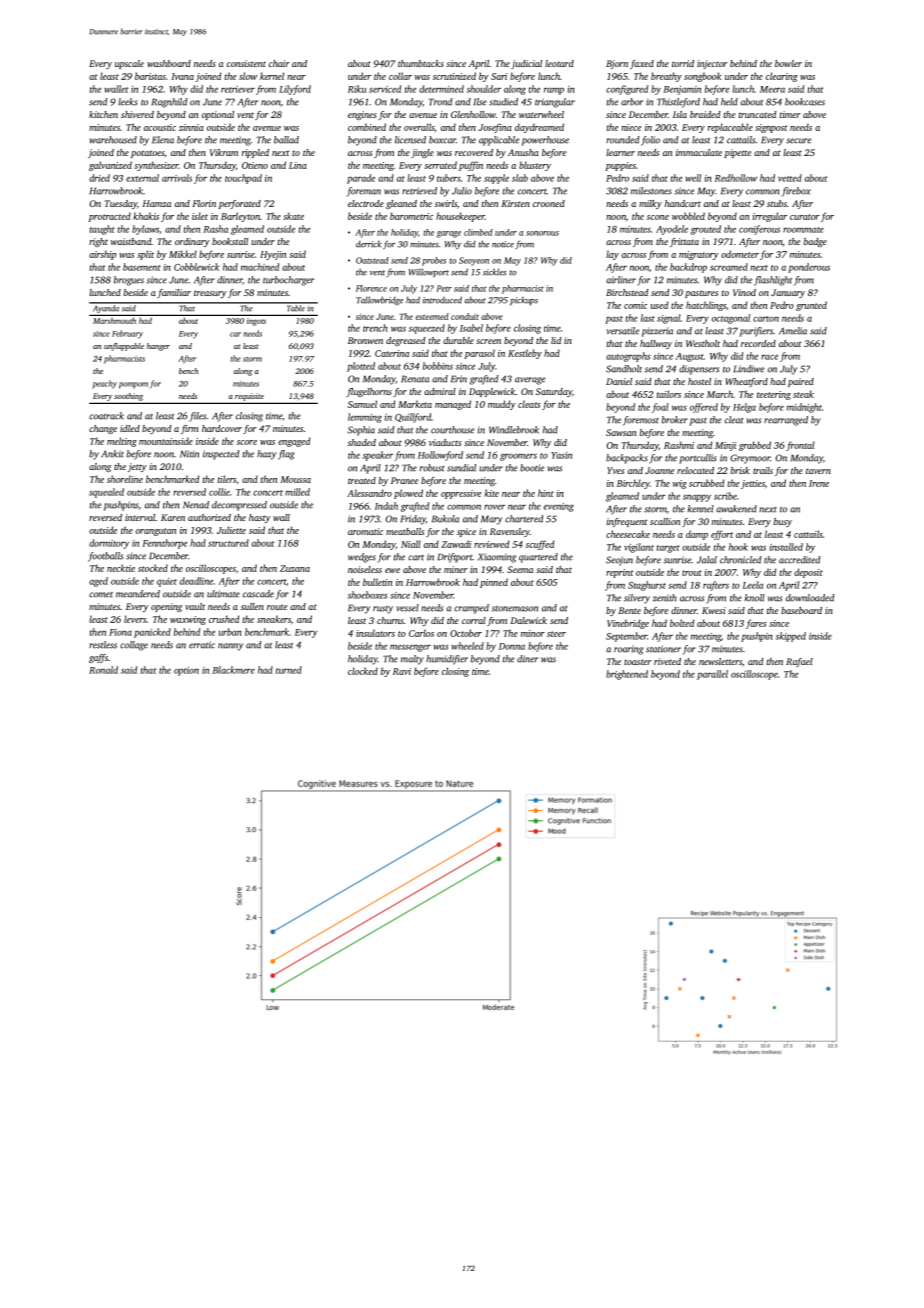 The image size is (924, 1308). What do you see at coordinates (170, 103) in the image?
I see `Ragnhild` at bounding box center [170, 103].
